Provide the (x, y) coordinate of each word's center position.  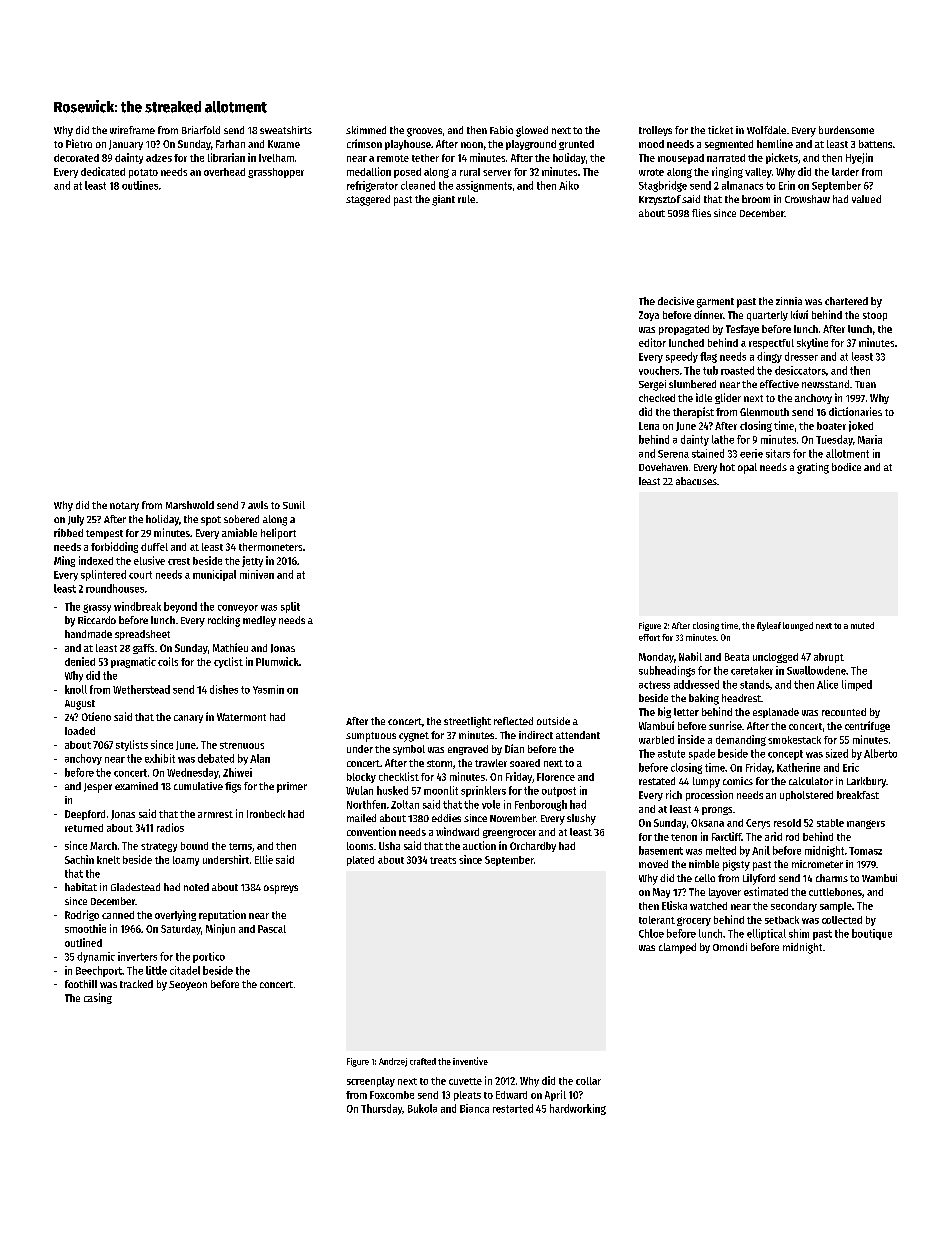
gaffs (143, 649)
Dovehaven (663, 467)
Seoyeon (188, 986)
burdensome (846, 130)
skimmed (366, 130)
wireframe (132, 130)
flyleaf (769, 626)
